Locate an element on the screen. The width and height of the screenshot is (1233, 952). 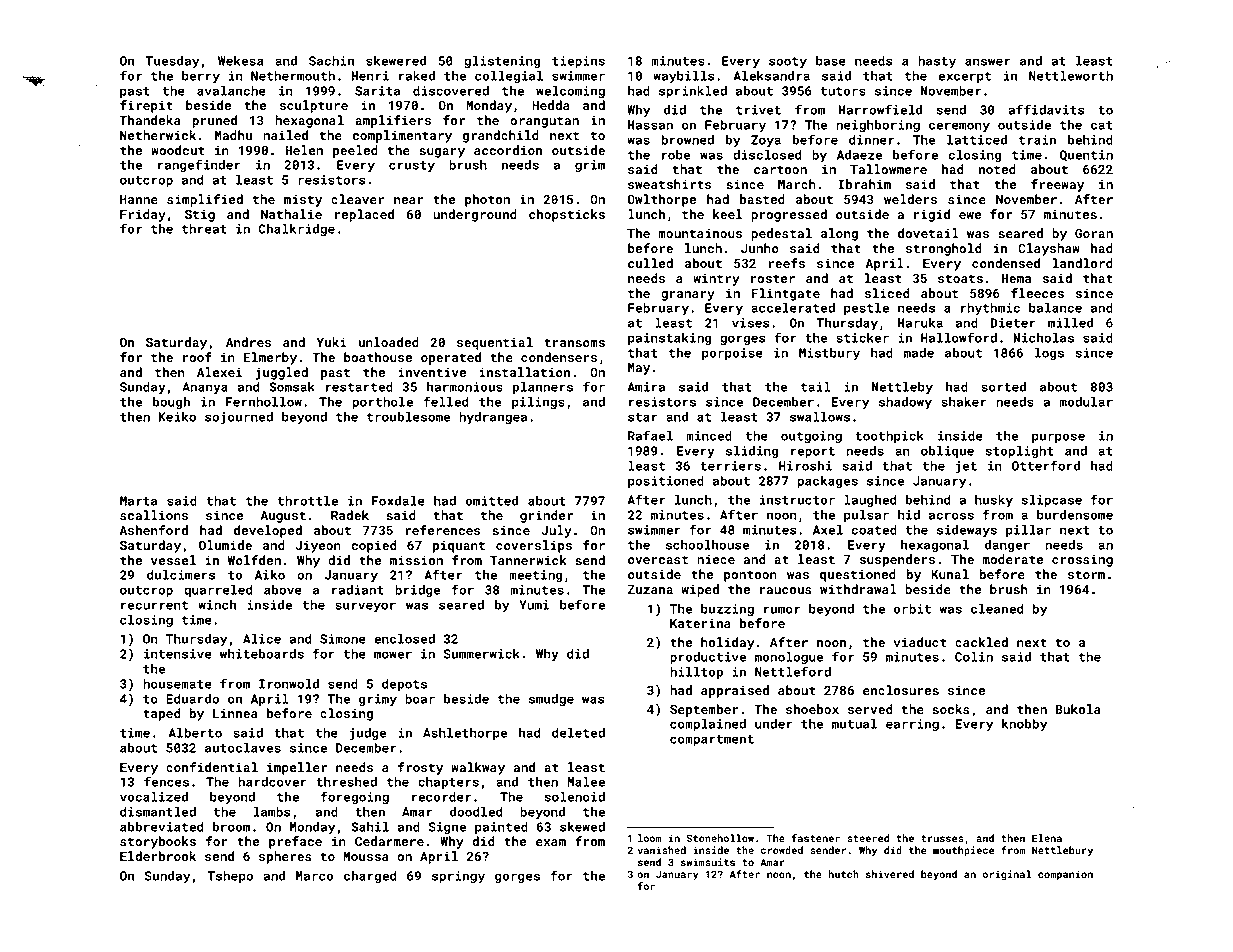
appraised is located at coordinates (735, 691).
